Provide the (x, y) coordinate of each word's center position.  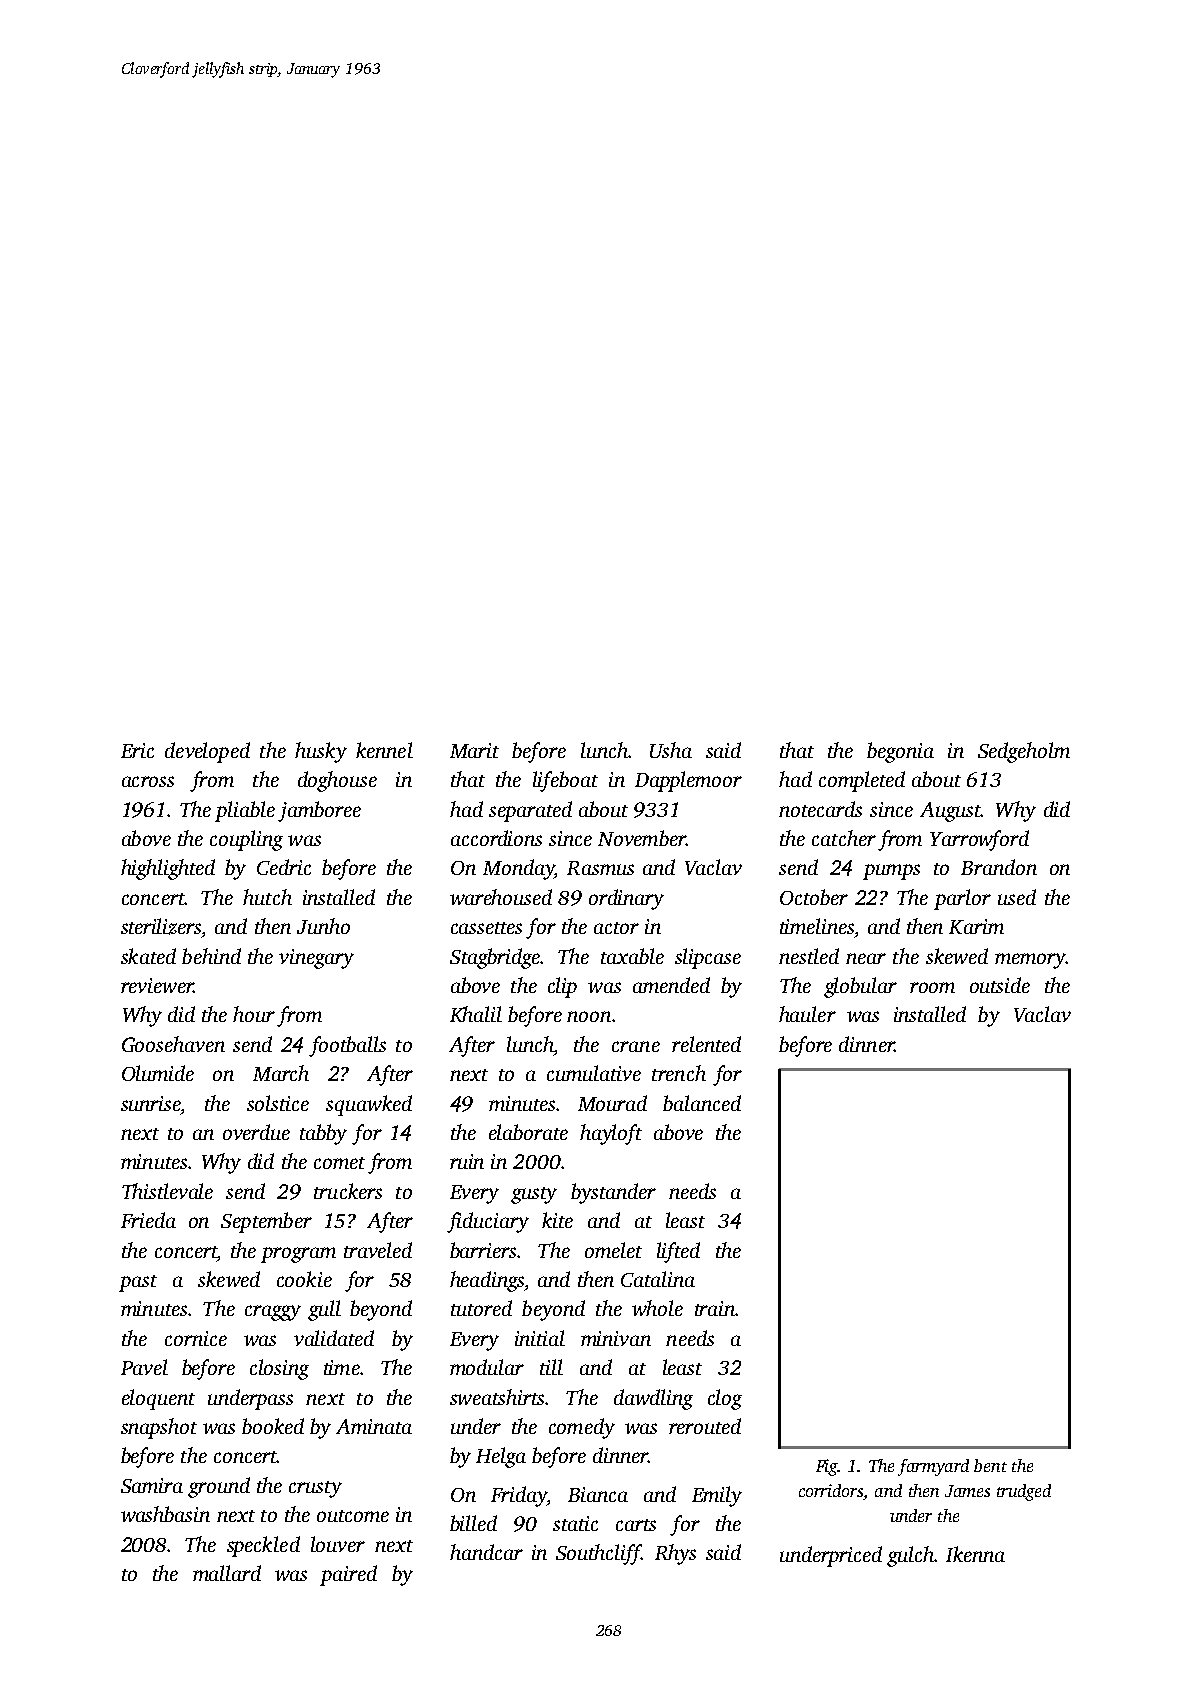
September (266, 1222)
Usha (671, 750)
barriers (483, 1250)
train (715, 1308)
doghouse (337, 781)
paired (348, 1575)
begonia (900, 752)
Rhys (675, 1554)
